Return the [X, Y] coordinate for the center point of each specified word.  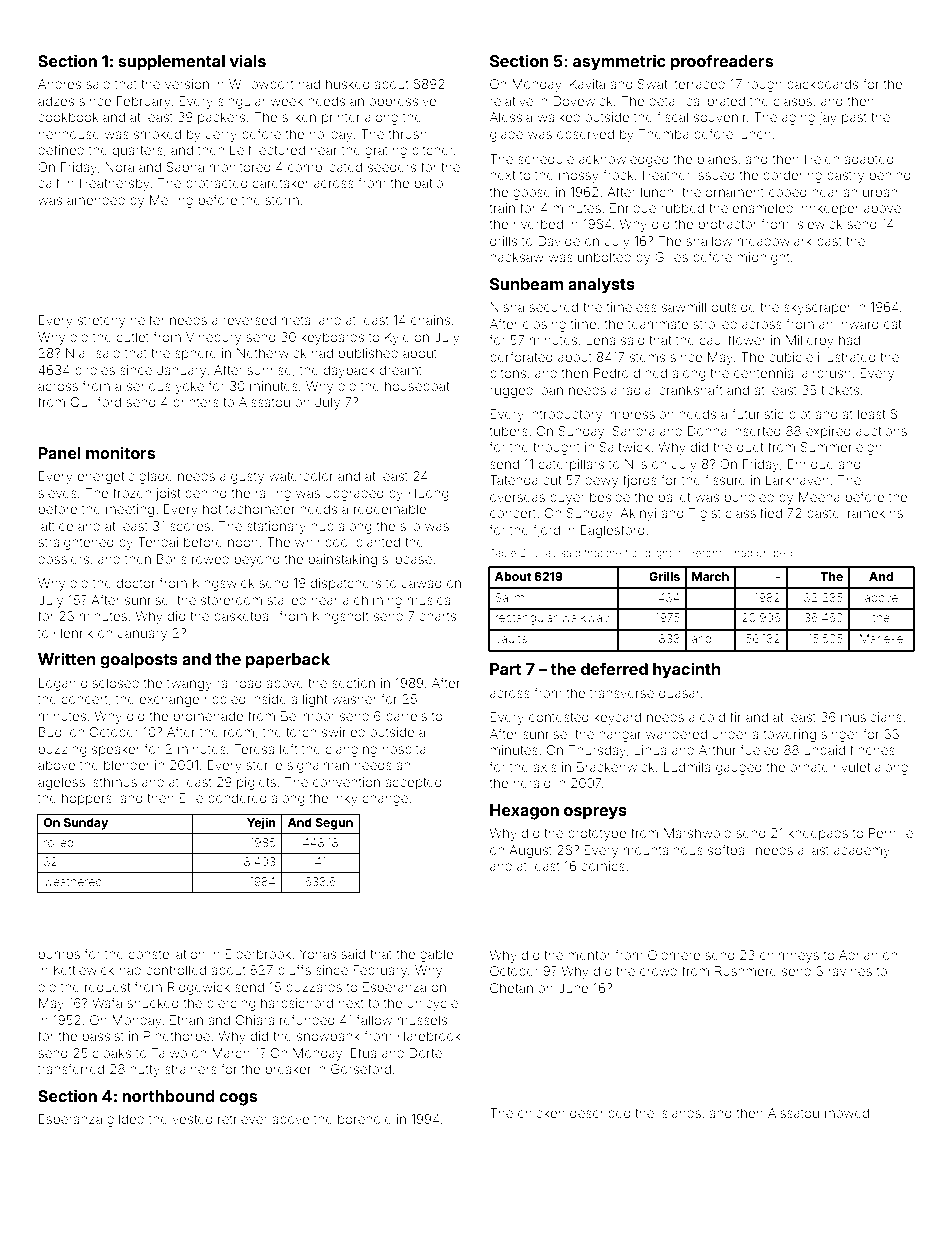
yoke [190, 387]
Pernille [891, 833]
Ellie [191, 798]
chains [430, 320]
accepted [413, 783]
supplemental [171, 63]
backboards [822, 84]
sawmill [684, 307]
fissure [725, 479]
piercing [231, 1004]
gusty [247, 478]
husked [347, 84]
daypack [349, 371]
